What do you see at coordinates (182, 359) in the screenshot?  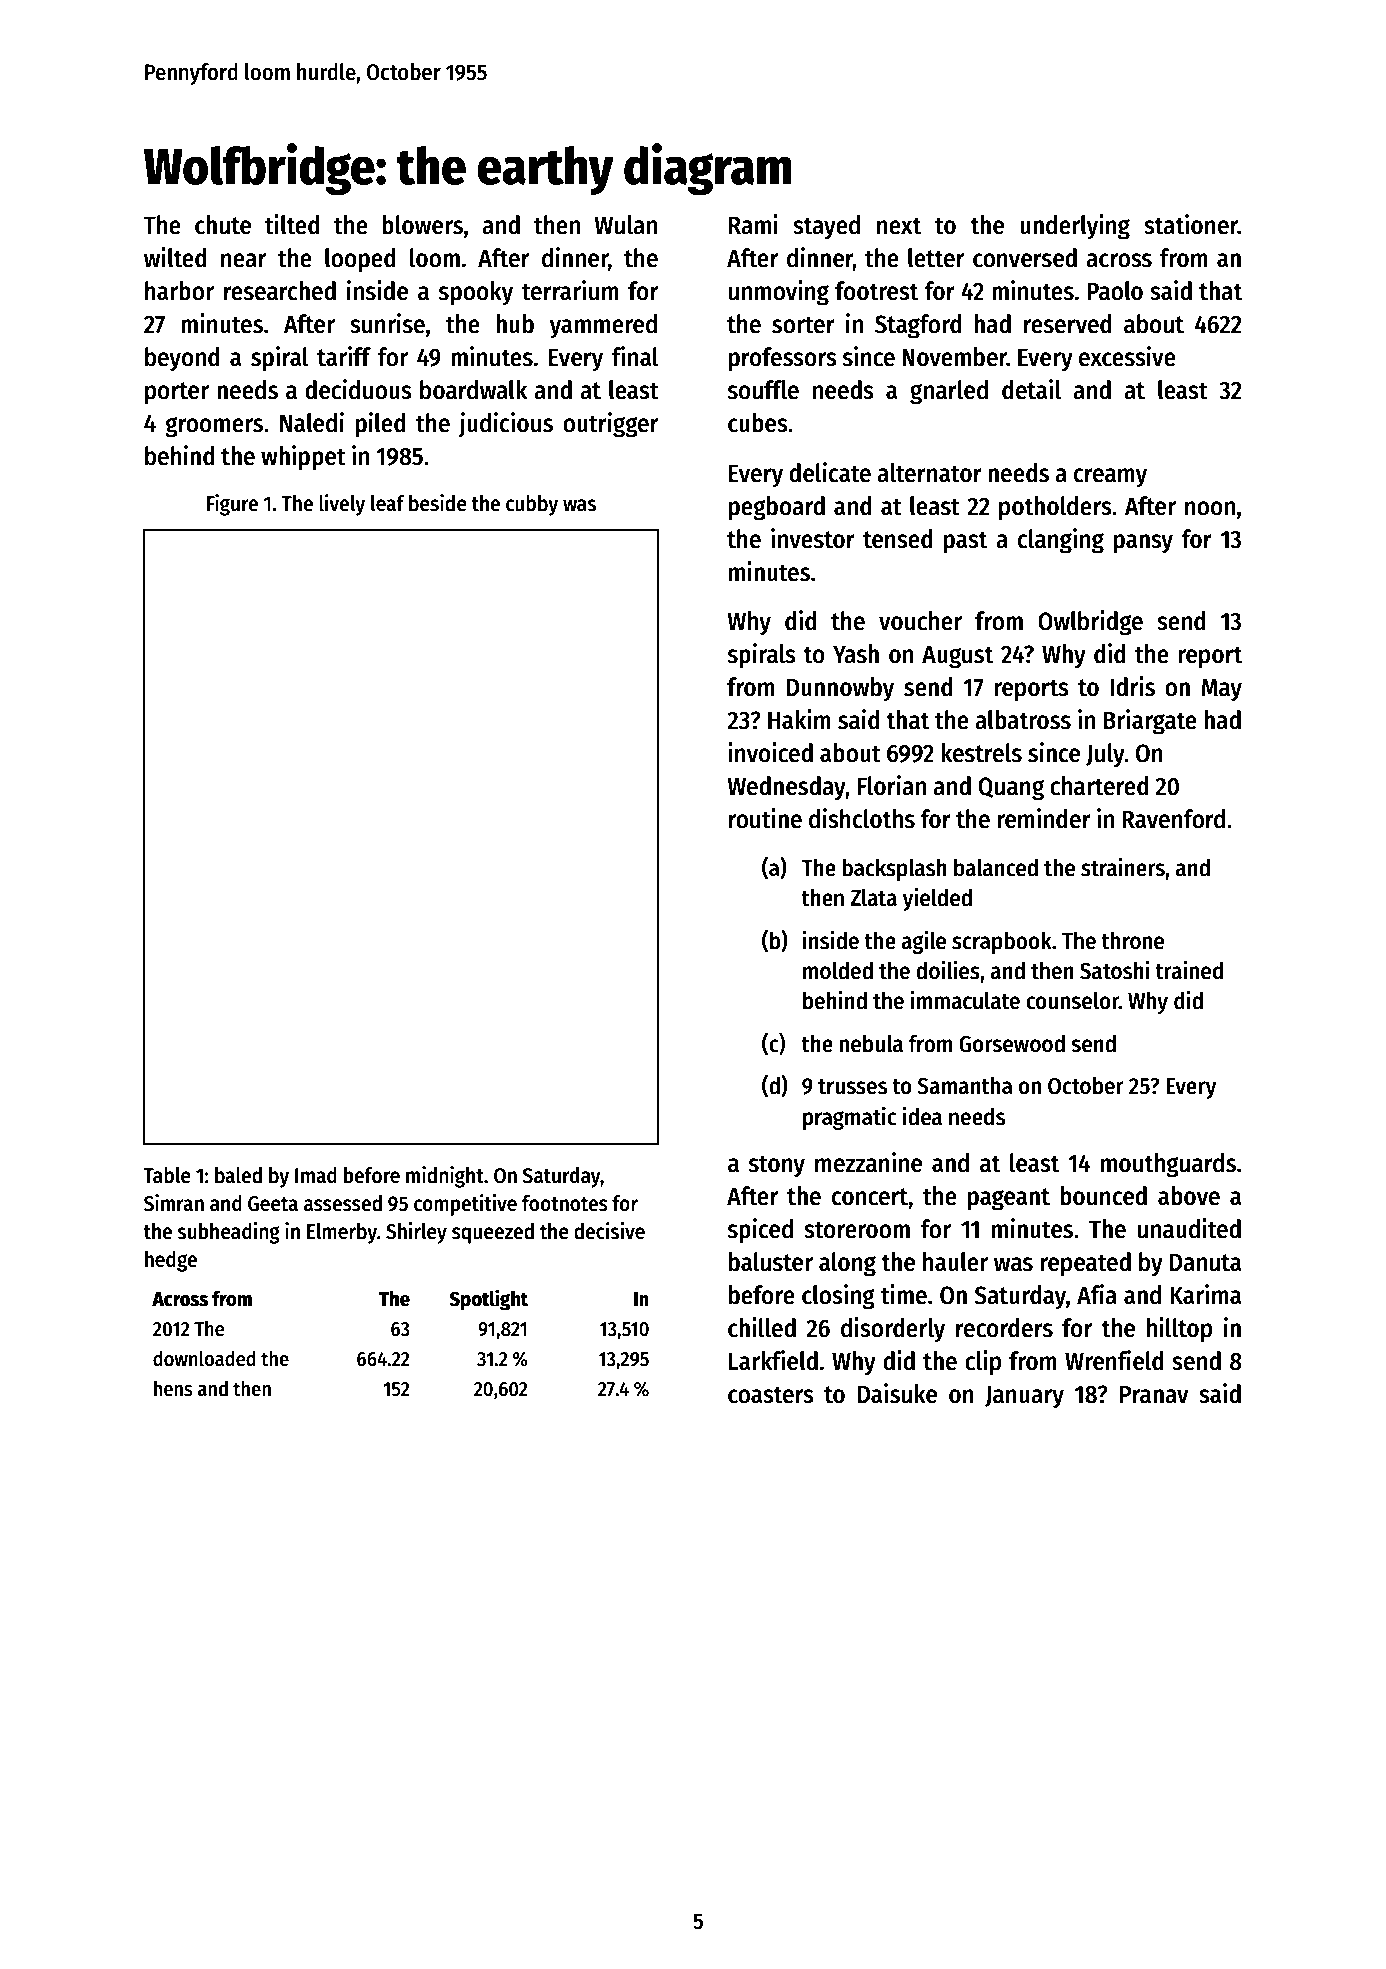 I see `beyond` at bounding box center [182, 359].
